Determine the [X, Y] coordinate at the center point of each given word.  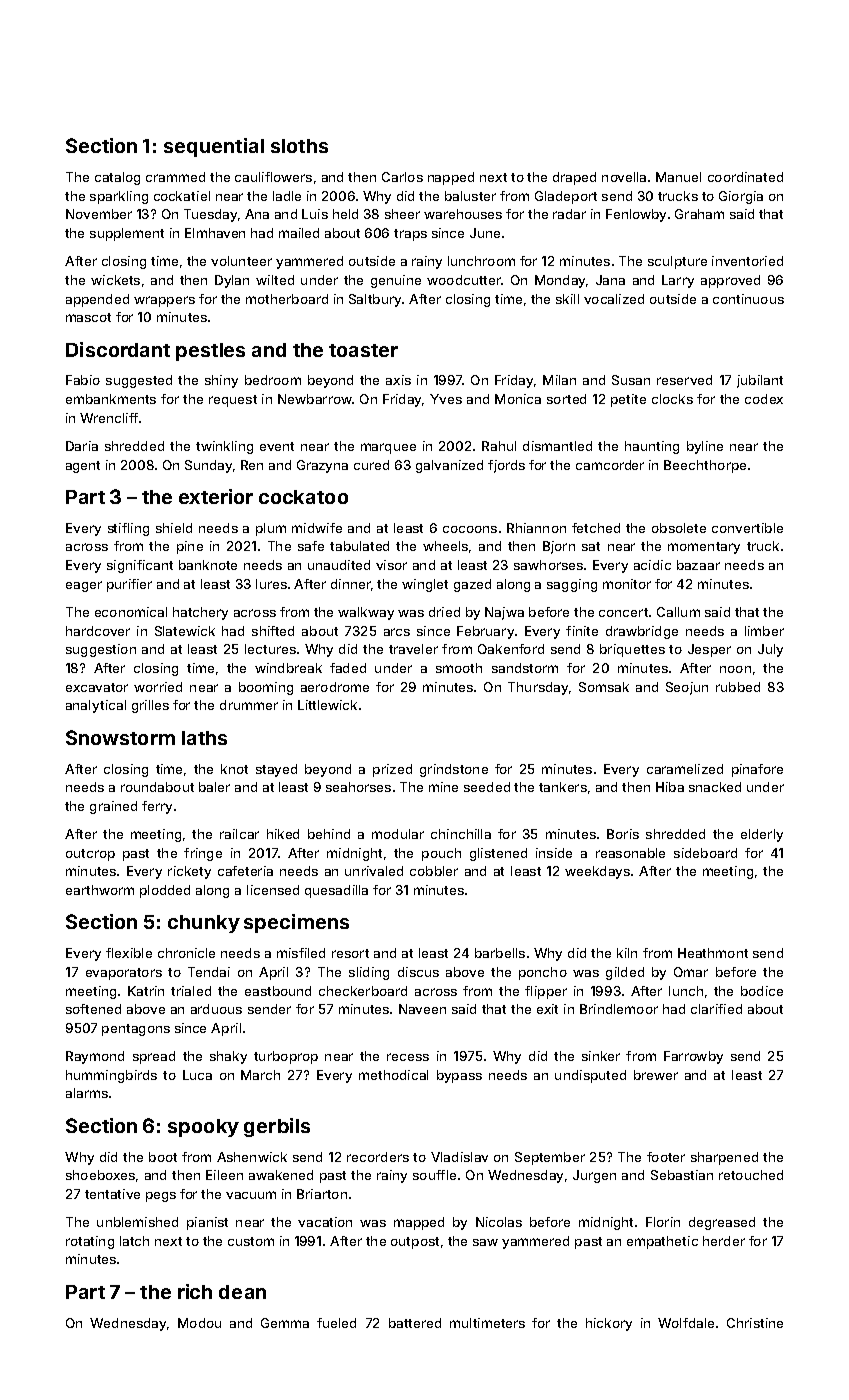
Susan [631, 380]
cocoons [470, 529]
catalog [117, 178]
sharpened [724, 1158]
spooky [203, 1128]
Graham [699, 214]
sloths [299, 146]
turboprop [286, 1057]
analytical [96, 706]
